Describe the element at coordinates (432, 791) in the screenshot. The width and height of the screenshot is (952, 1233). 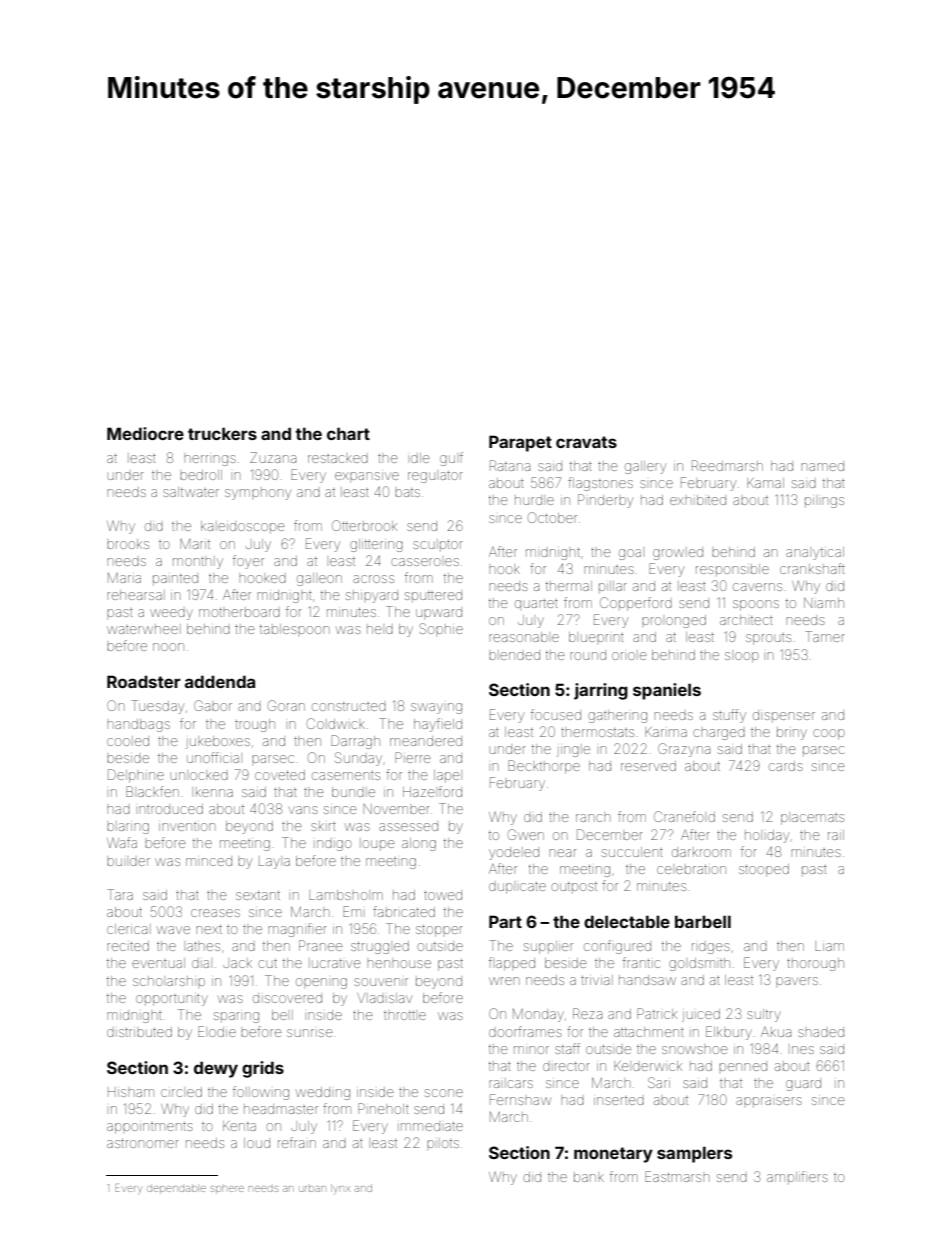
I see `Hazelford` at that location.
